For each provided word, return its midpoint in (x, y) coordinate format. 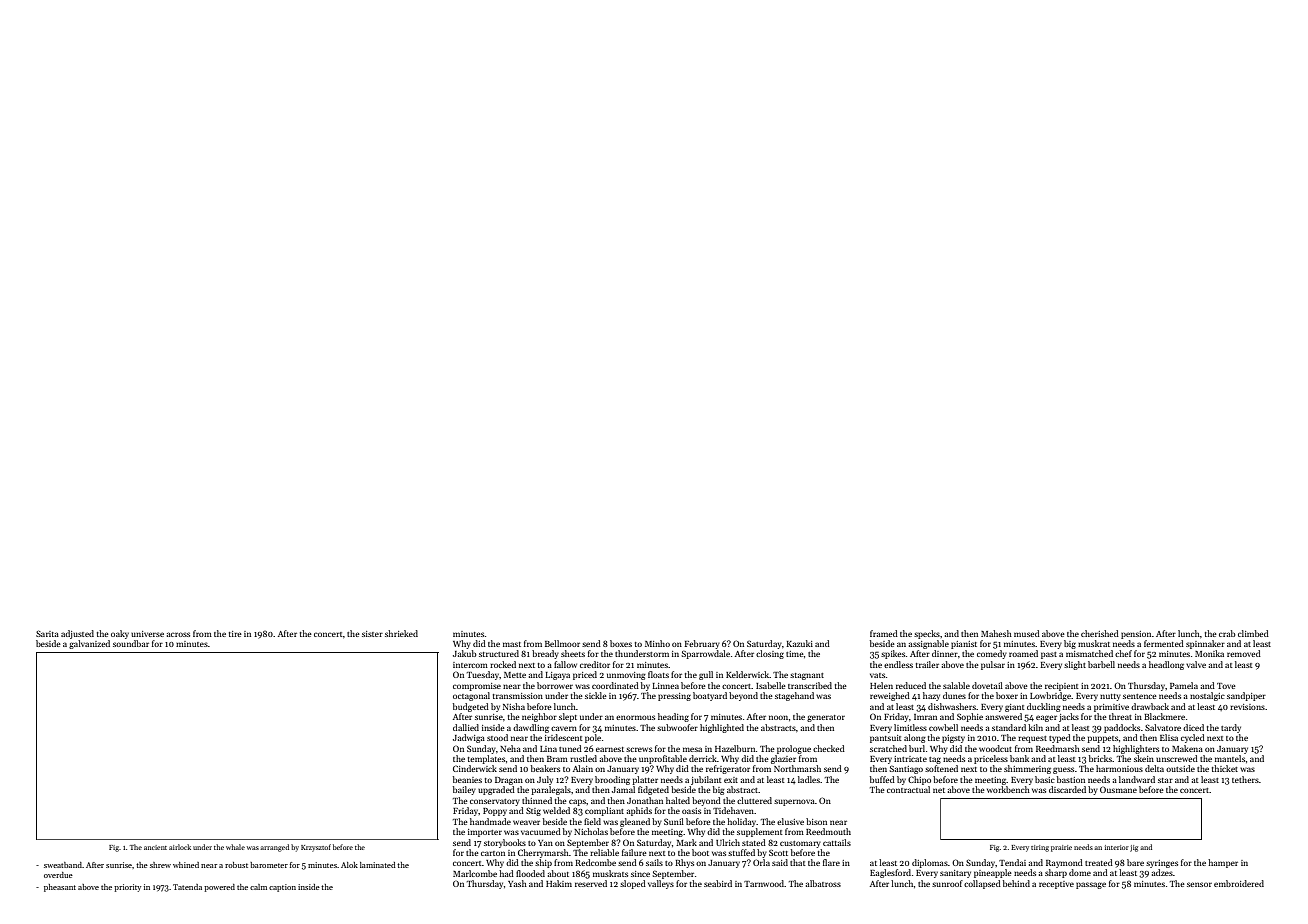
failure (634, 852)
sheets (573, 653)
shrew (160, 865)
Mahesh (996, 633)
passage (1091, 885)
